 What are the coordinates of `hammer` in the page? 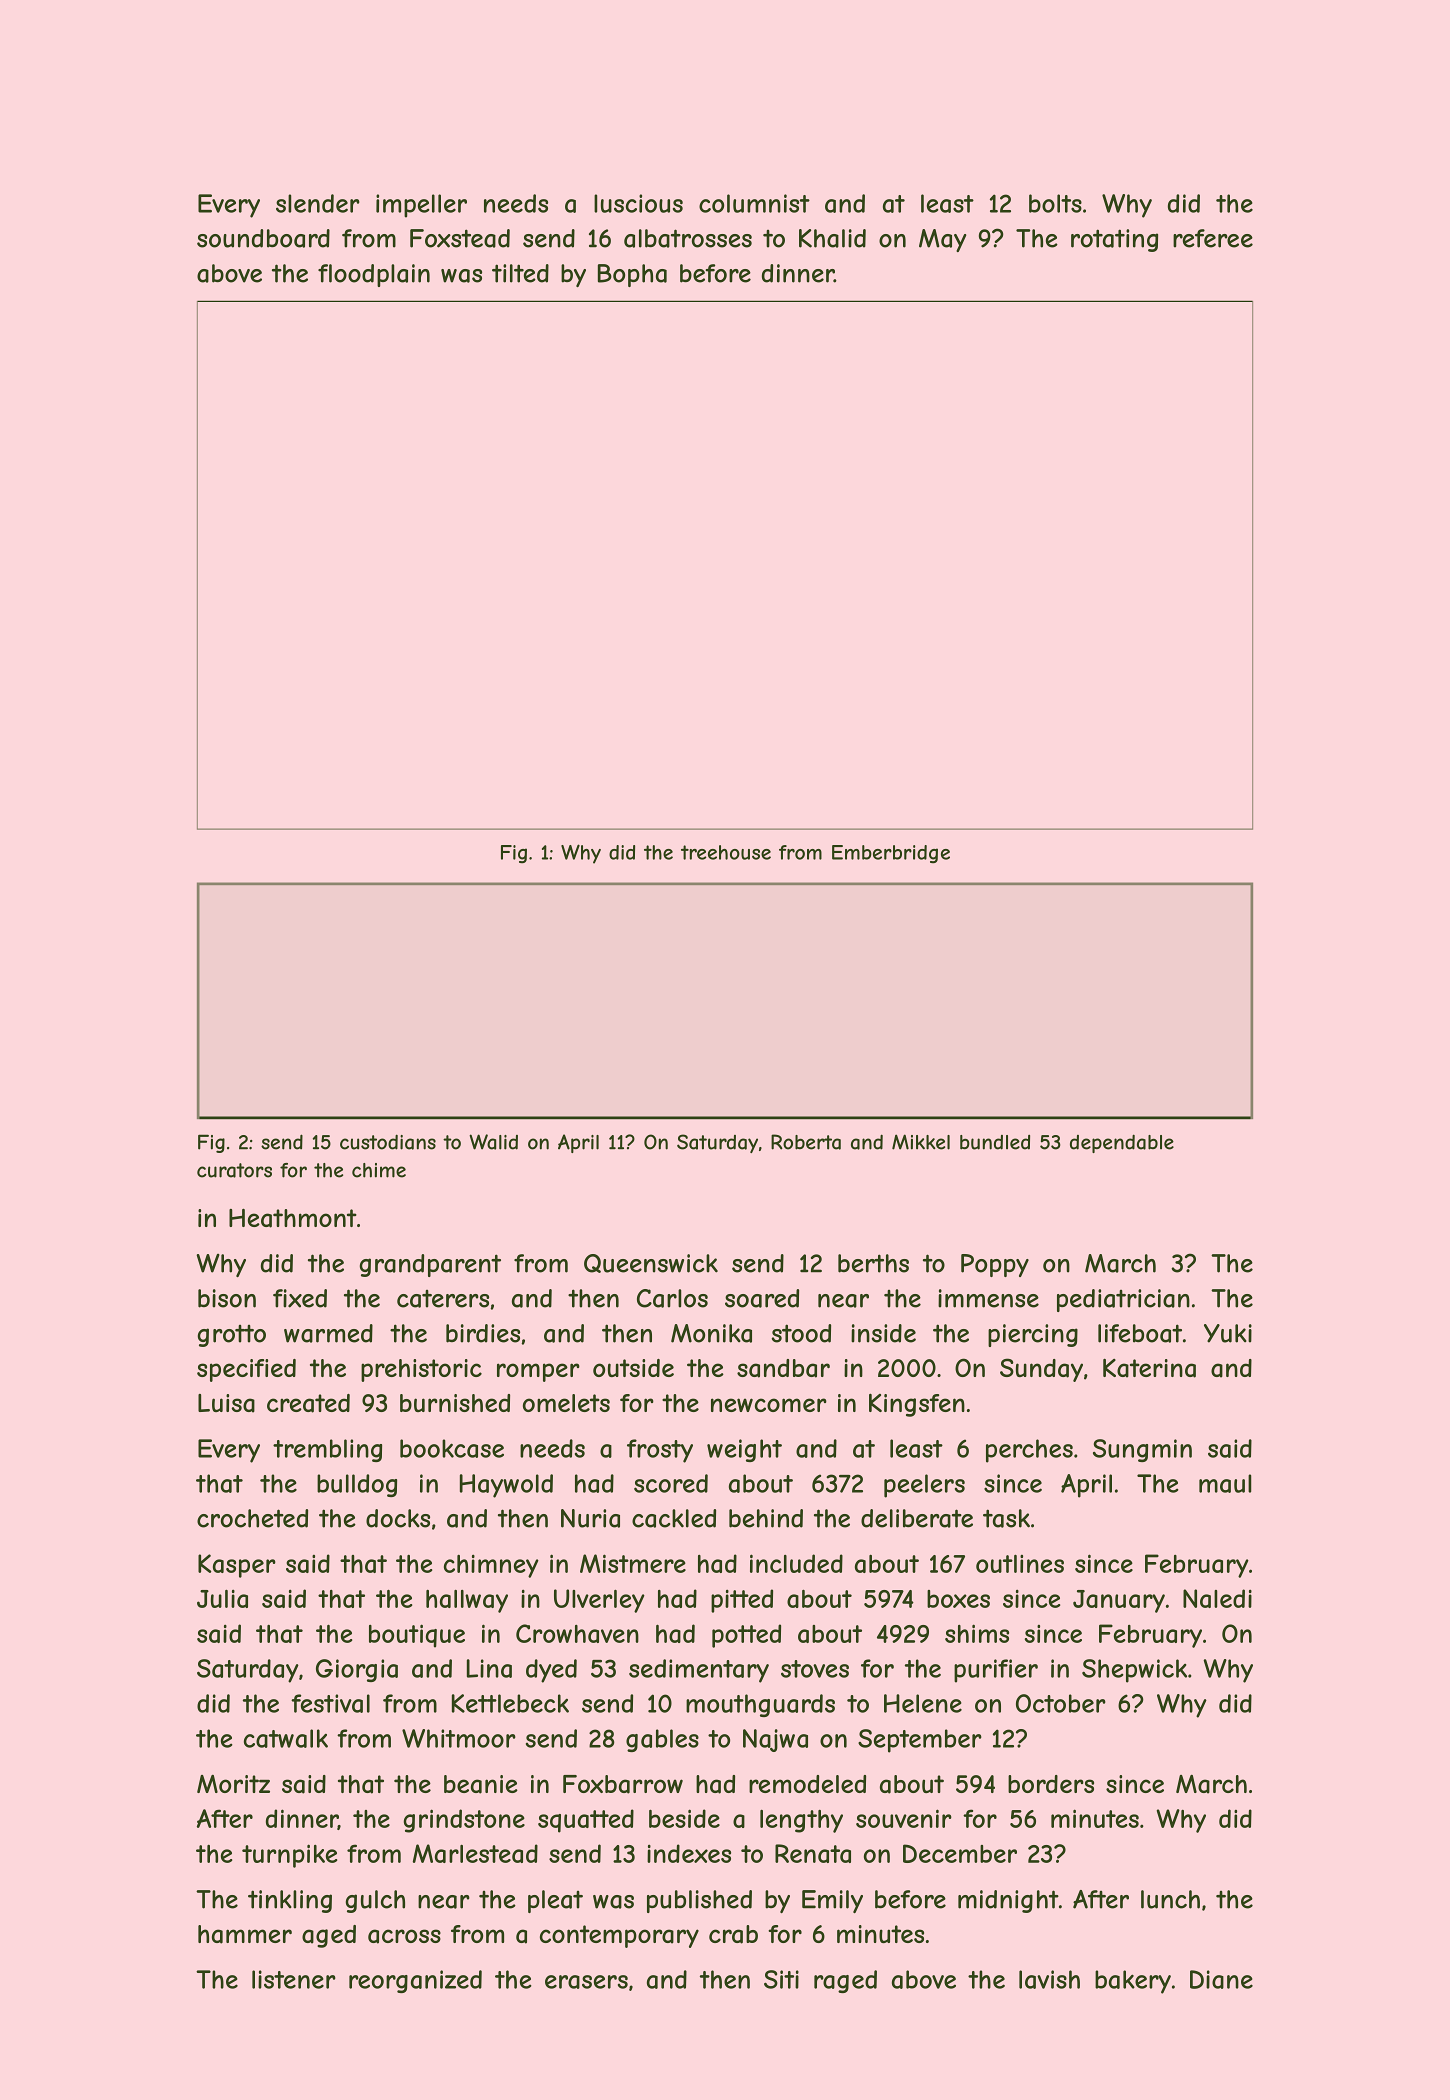 It's located at (245, 1934).
